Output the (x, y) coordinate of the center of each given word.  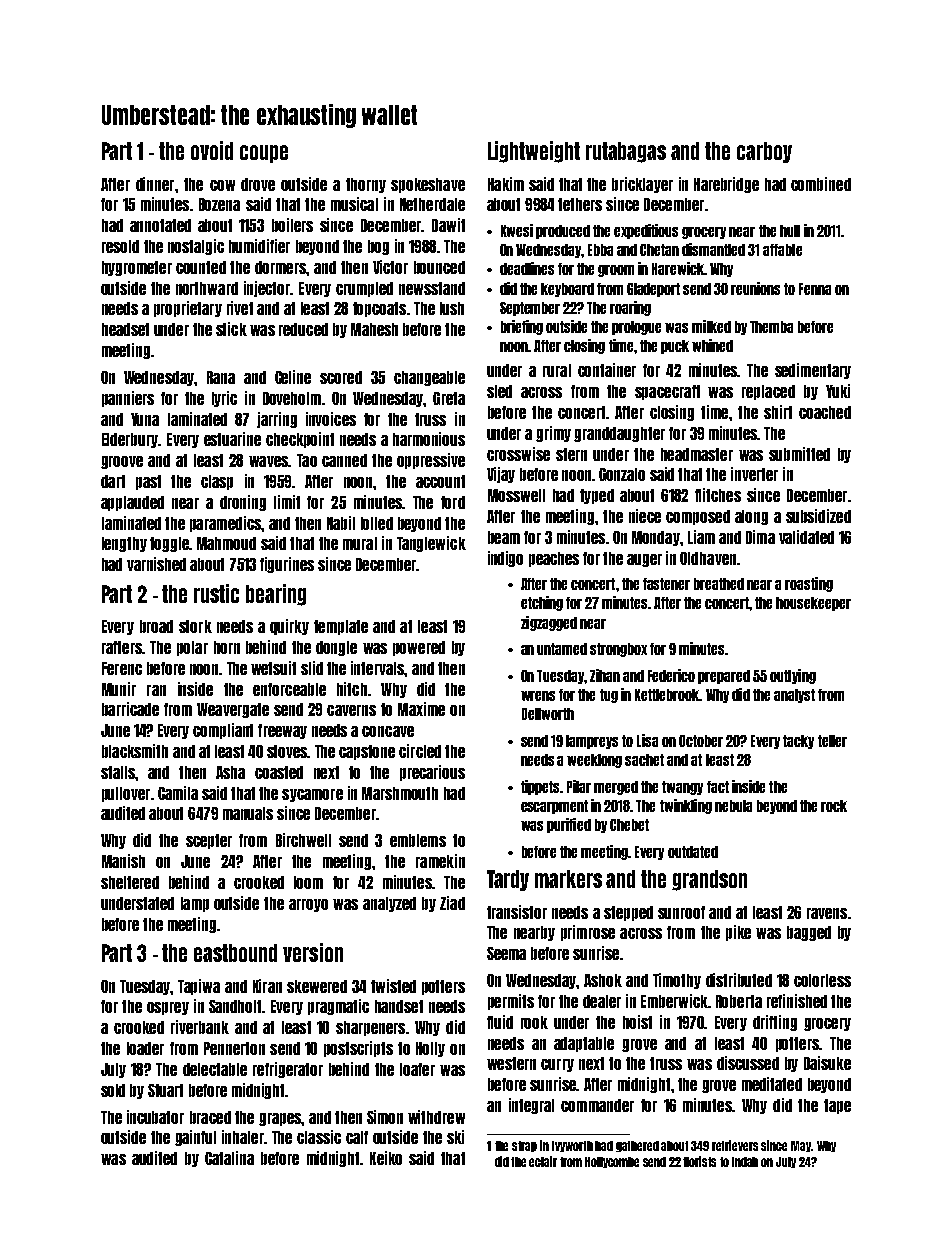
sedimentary (813, 371)
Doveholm (292, 398)
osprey (168, 1008)
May (801, 1146)
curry (557, 1065)
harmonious (429, 439)
